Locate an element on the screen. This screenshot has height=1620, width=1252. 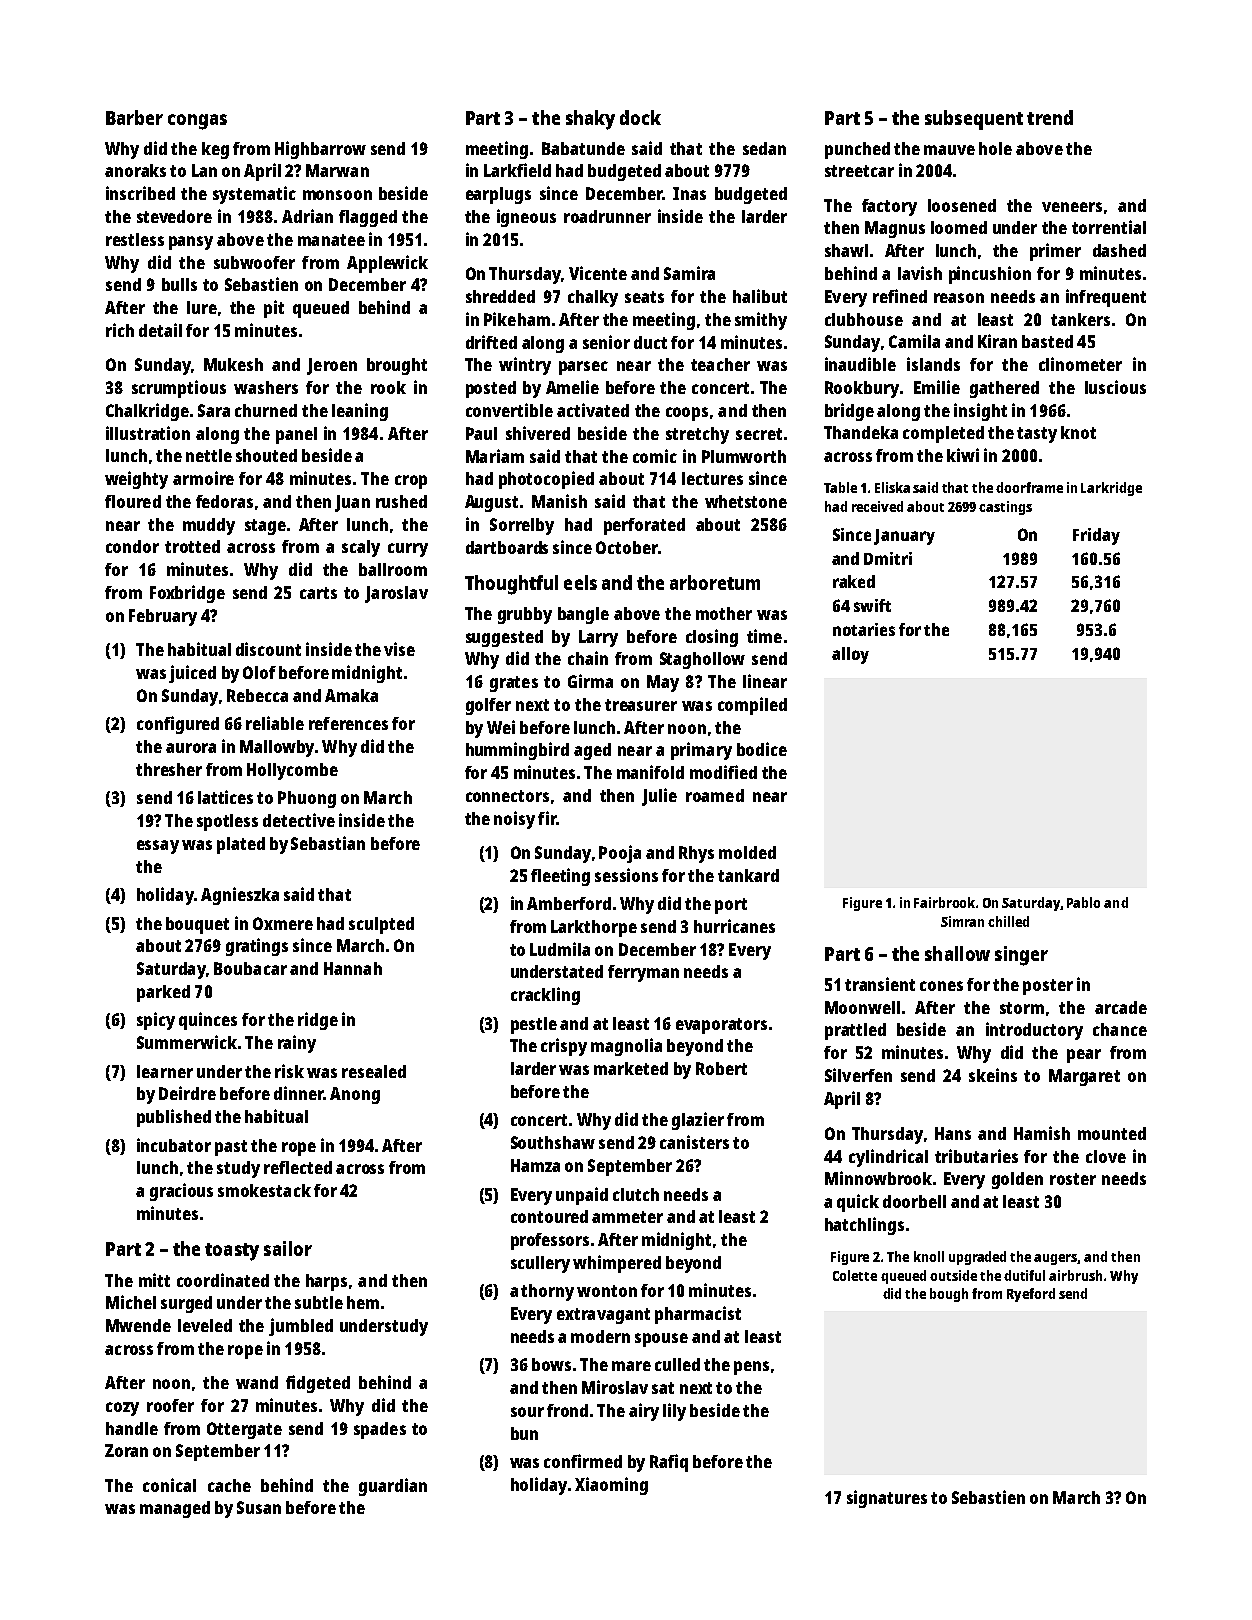
ferryman is located at coordinates (643, 973).
